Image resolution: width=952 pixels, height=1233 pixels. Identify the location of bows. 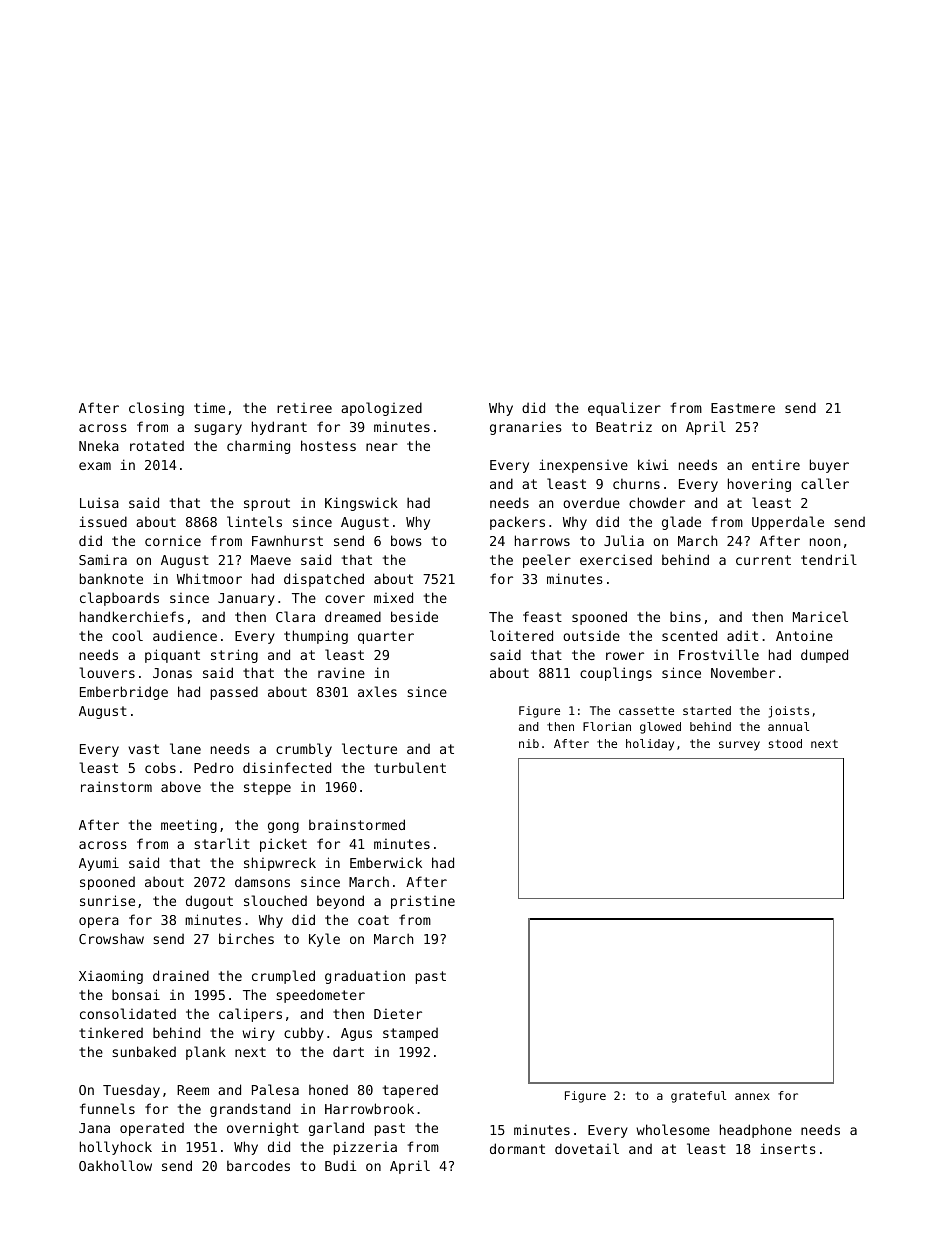
(406, 540).
